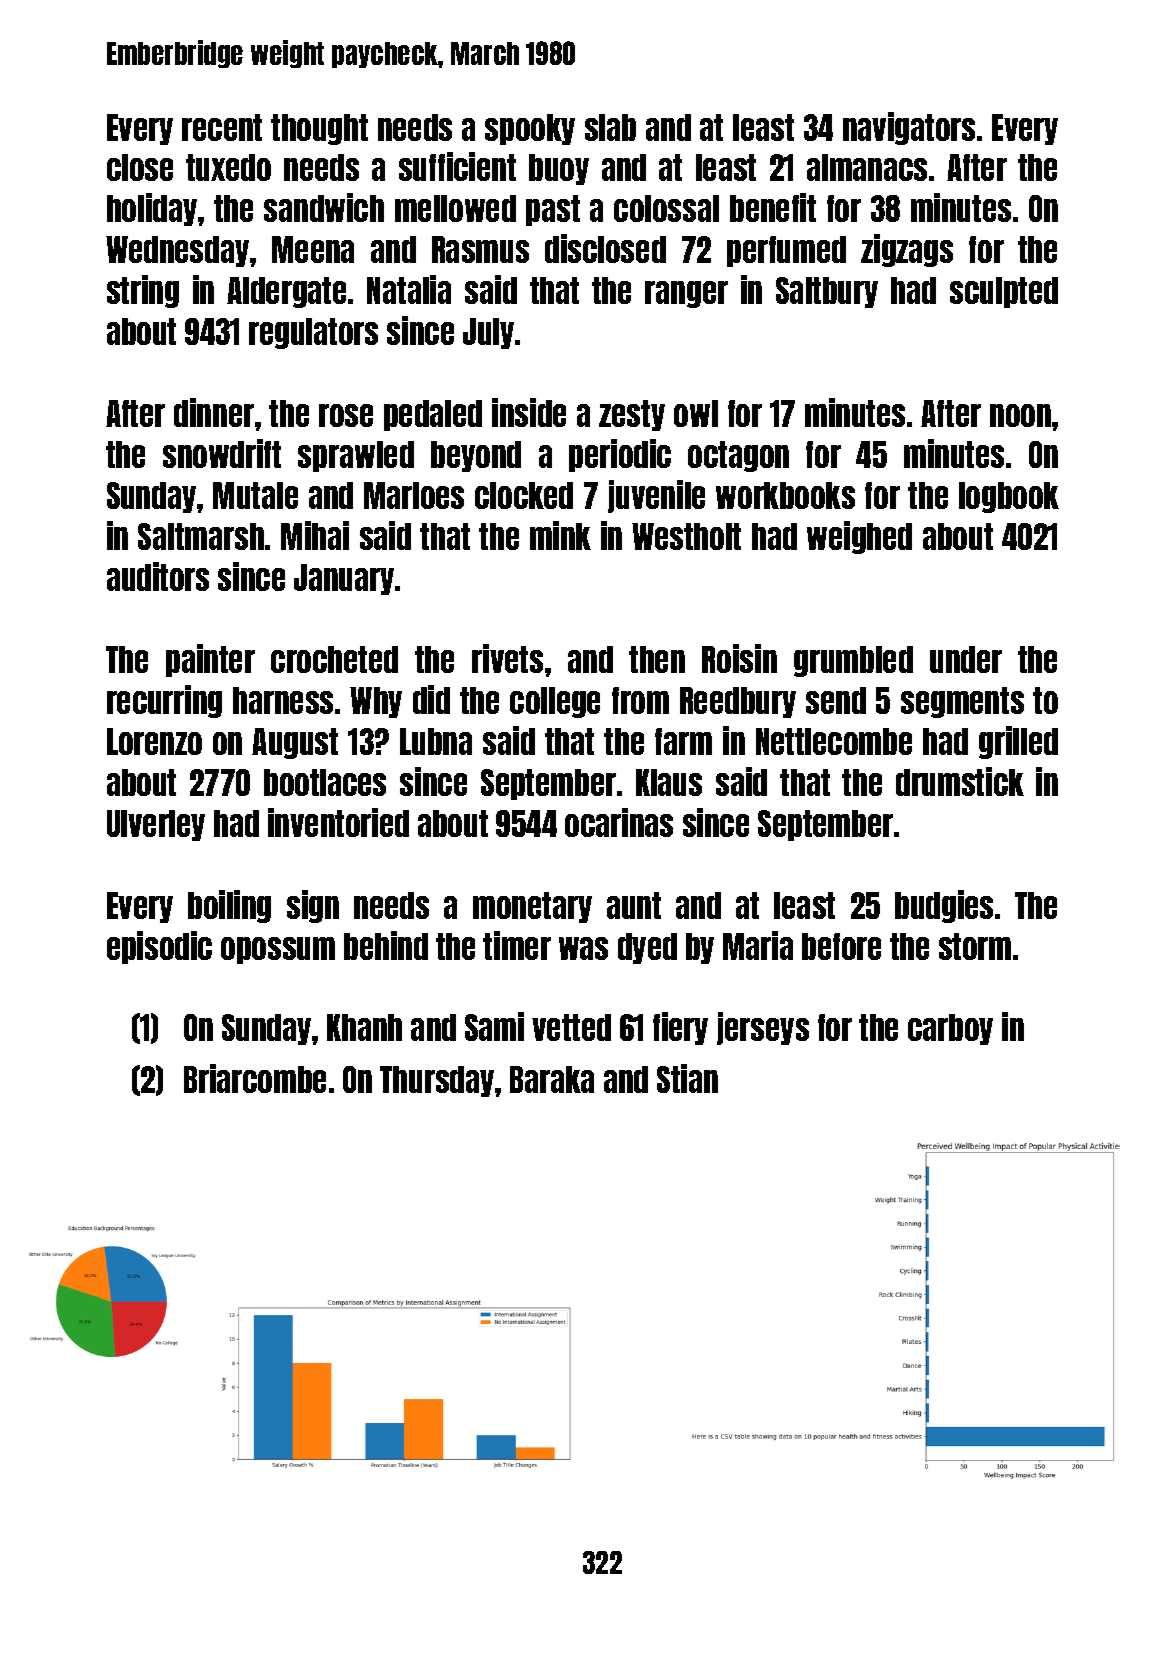  What do you see at coordinates (255, 1078) in the screenshot?
I see `Briarcombe` at bounding box center [255, 1078].
